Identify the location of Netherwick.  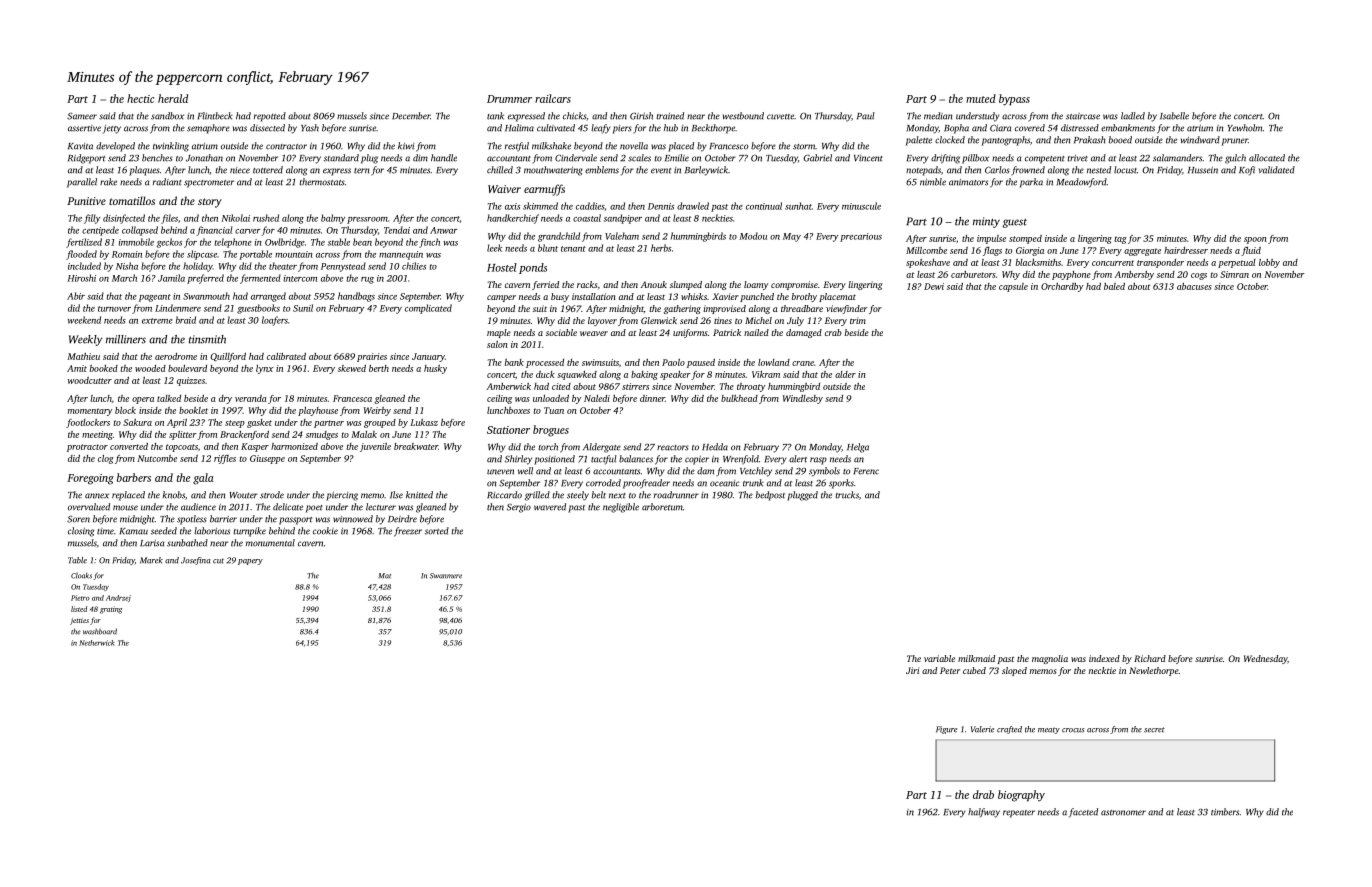
(97, 643).
